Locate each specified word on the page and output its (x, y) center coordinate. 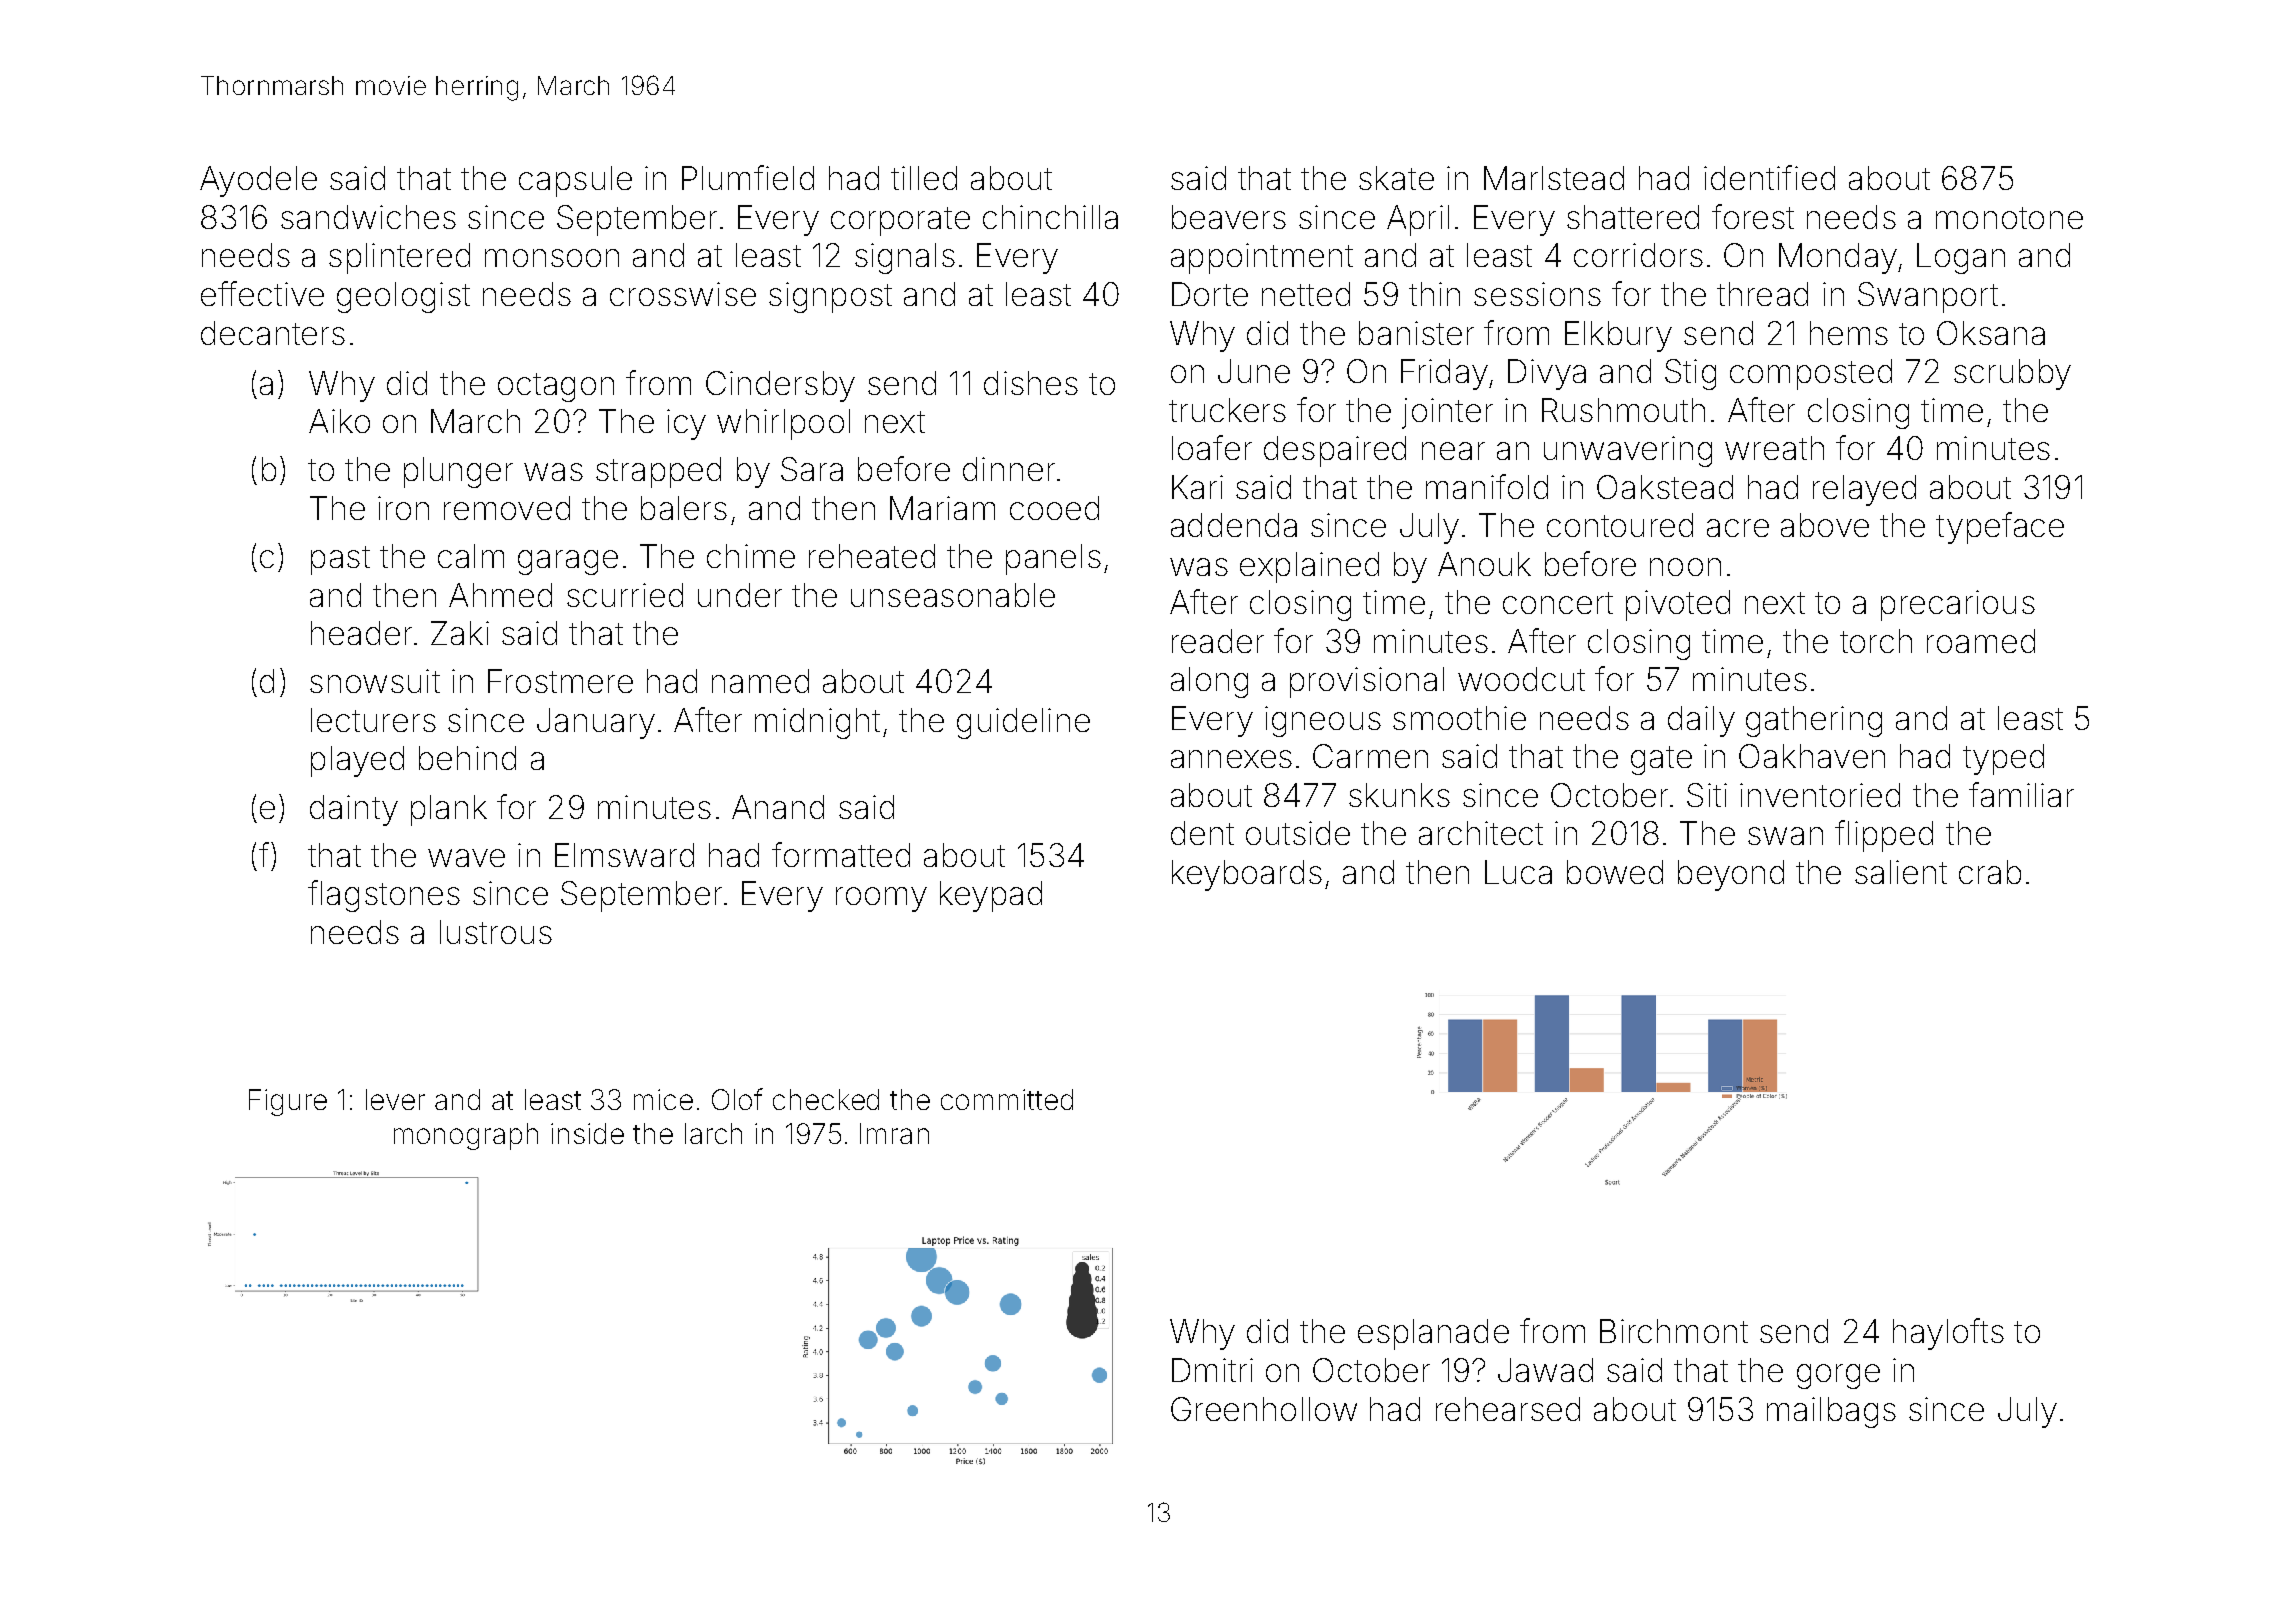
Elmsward (624, 855)
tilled (924, 178)
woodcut (1521, 679)
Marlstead (1554, 178)
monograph (466, 1136)
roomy (881, 899)
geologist (403, 297)
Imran (894, 1133)
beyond (1731, 875)
